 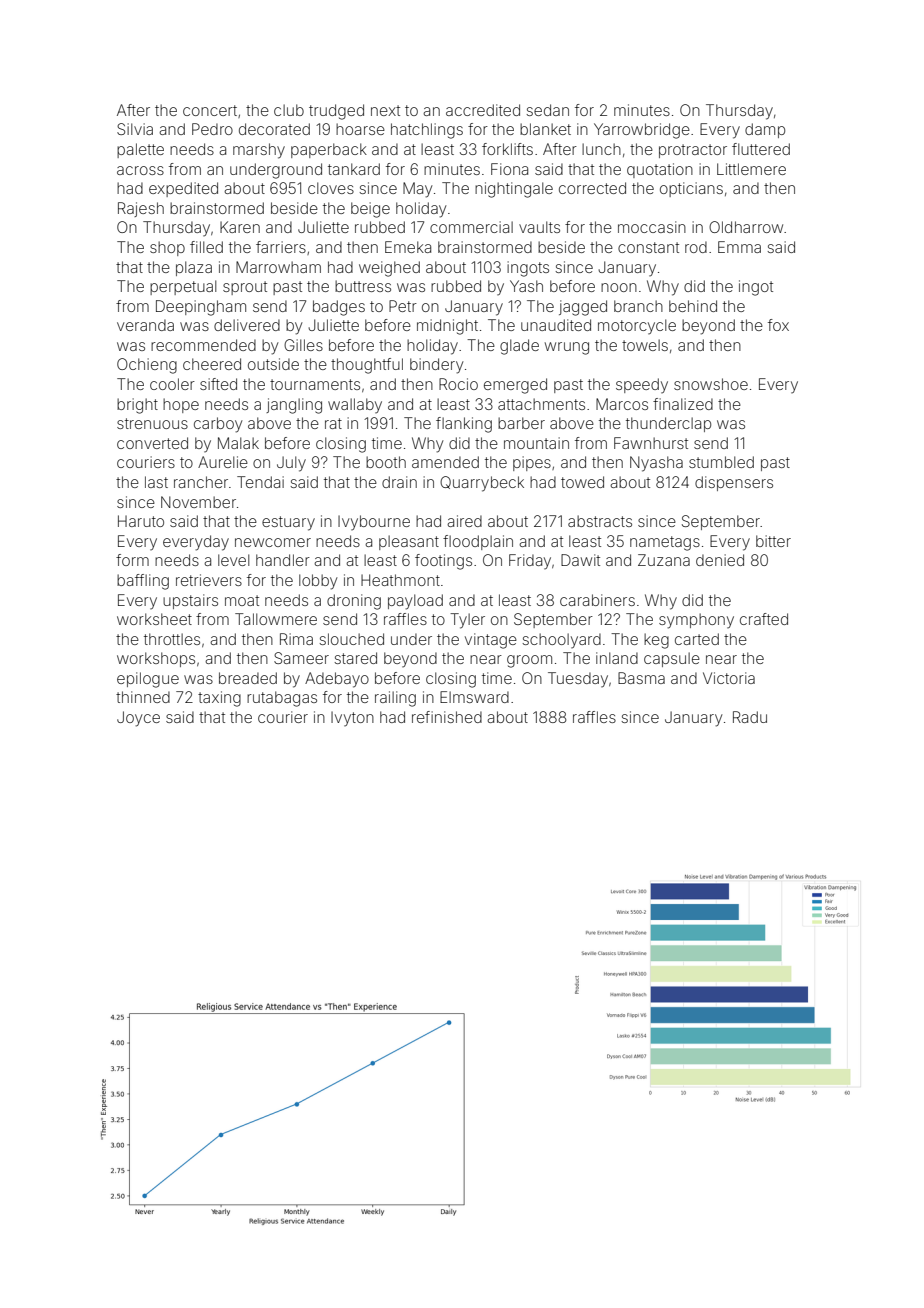 What do you see at coordinates (385, 110) in the screenshot?
I see `next` at bounding box center [385, 110].
